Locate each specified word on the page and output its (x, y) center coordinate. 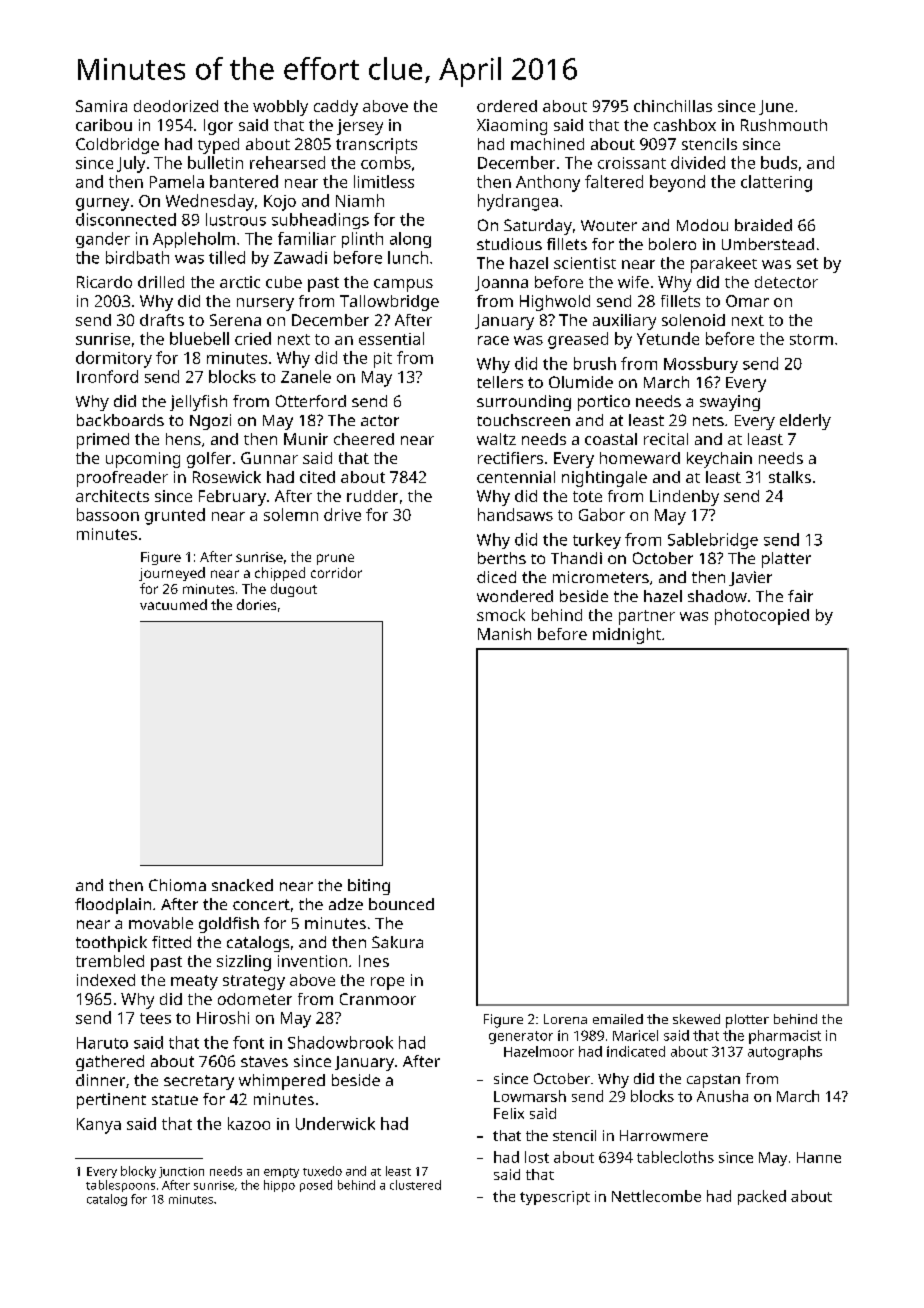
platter (786, 560)
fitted (171, 942)
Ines (374, 961)
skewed (696, 1019)
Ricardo (104, 282)
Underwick (335, 1123)
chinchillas (673, 106)
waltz (496, 439)
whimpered (282, 1082)
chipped (280, 574)
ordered (507, 106)
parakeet (724, 265)
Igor (218, 127)
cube (284, 282)
